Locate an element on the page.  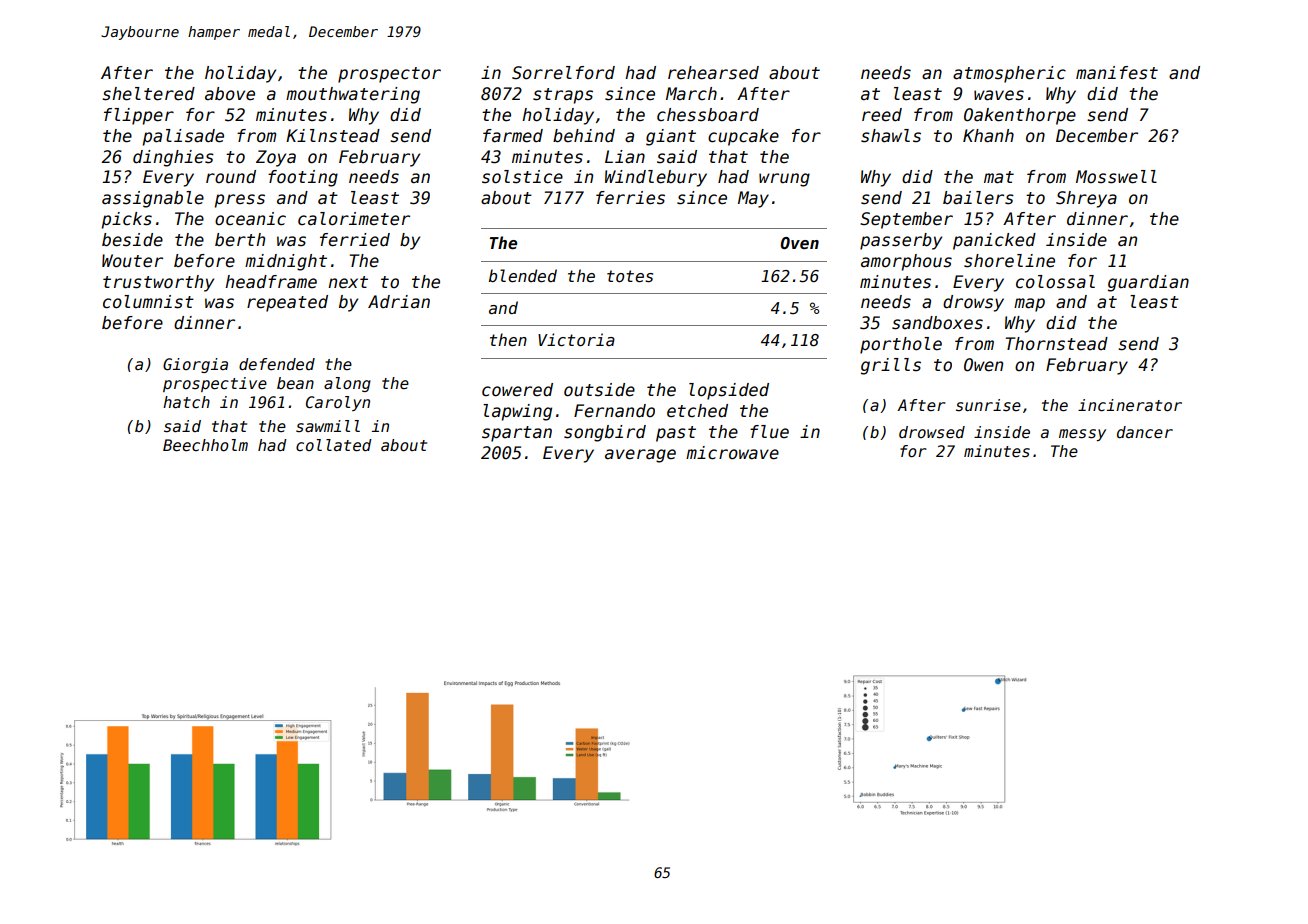
sheltered is located at coordinates (148, 94).
